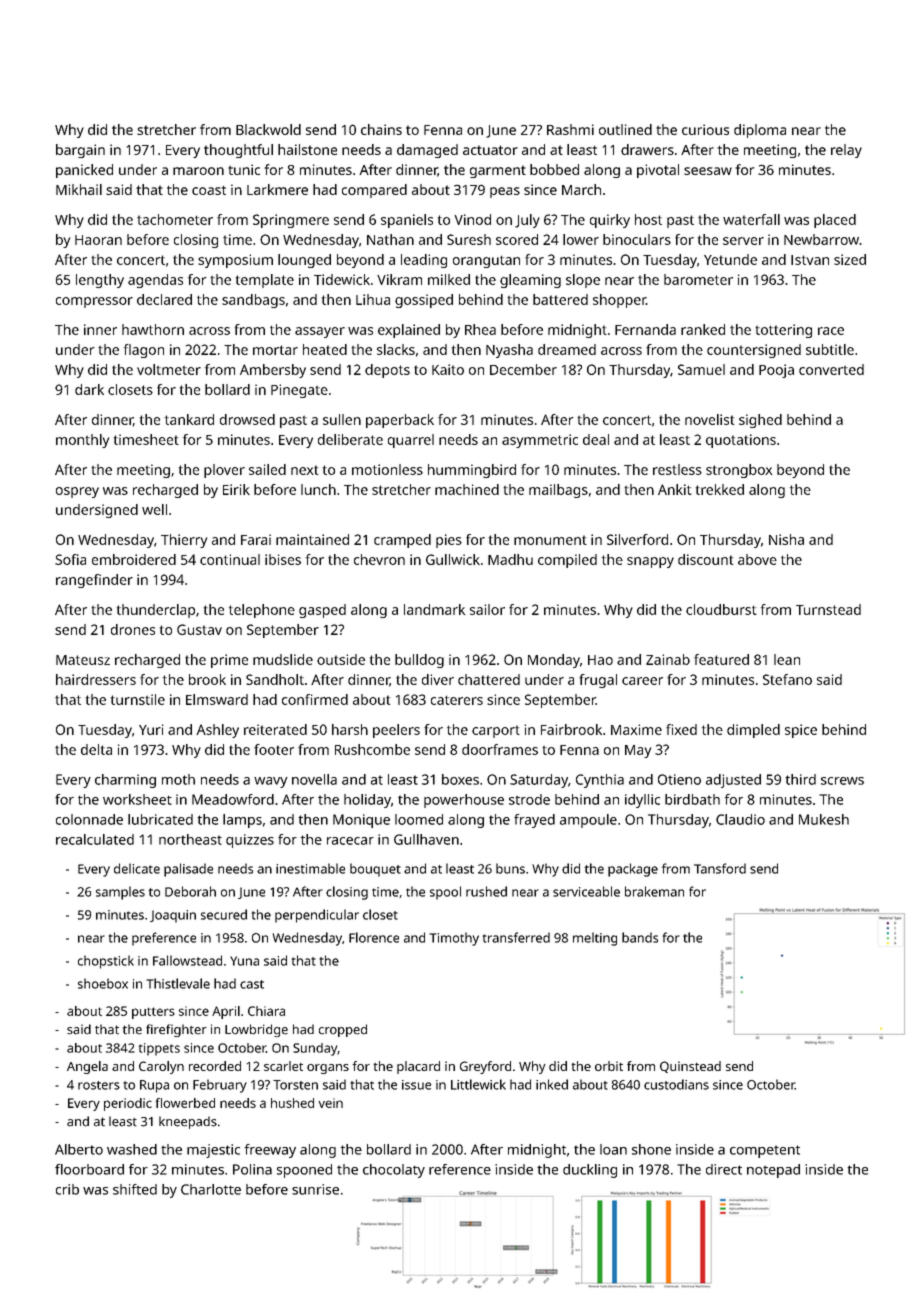  What do you see at coordinates (721, 609) in the document?
I see `cloudburst` at bounding box center [721, 609].
